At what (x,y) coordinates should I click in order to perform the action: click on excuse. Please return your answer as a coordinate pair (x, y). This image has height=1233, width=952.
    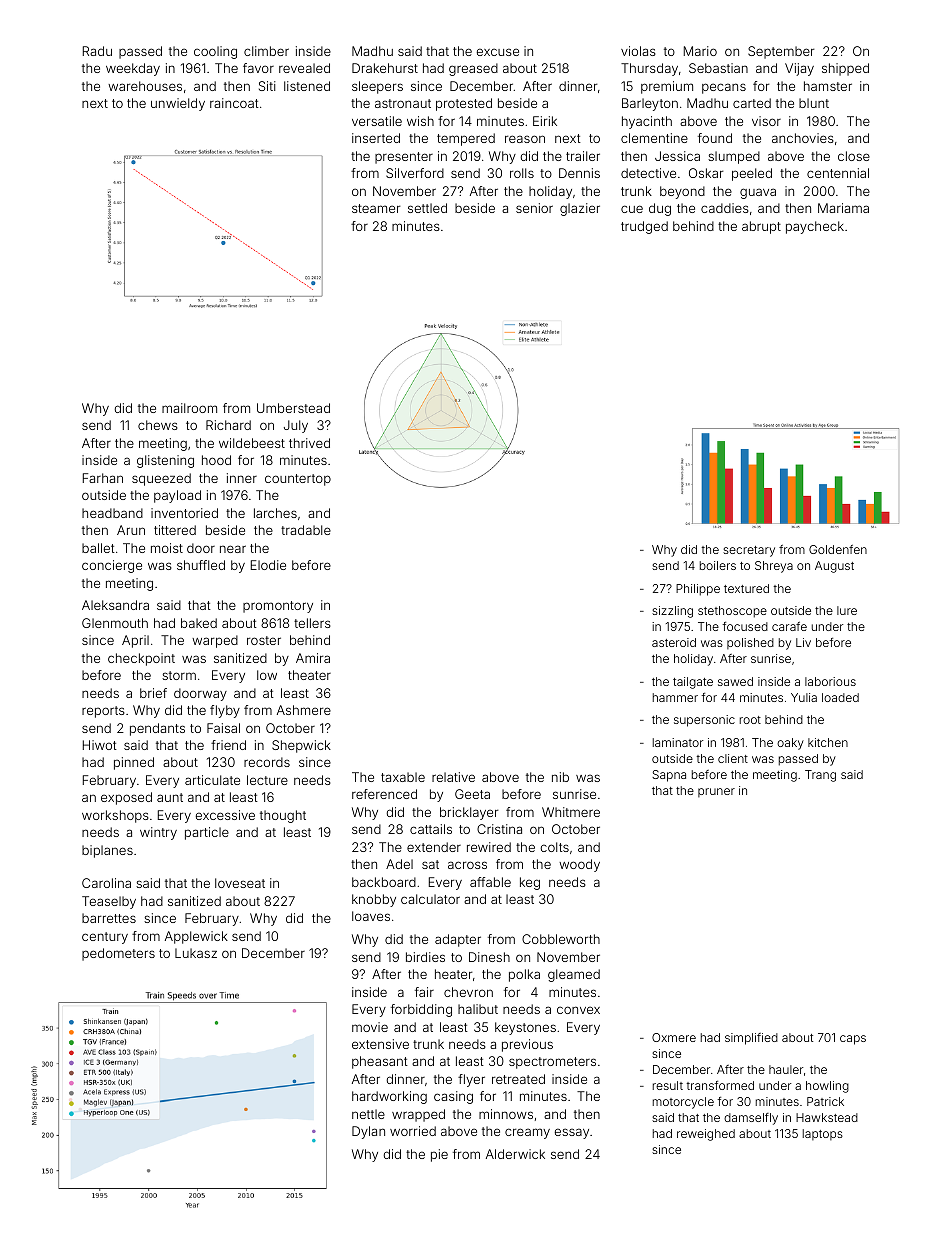
    Looking at the image, I should click on (497, 52).
